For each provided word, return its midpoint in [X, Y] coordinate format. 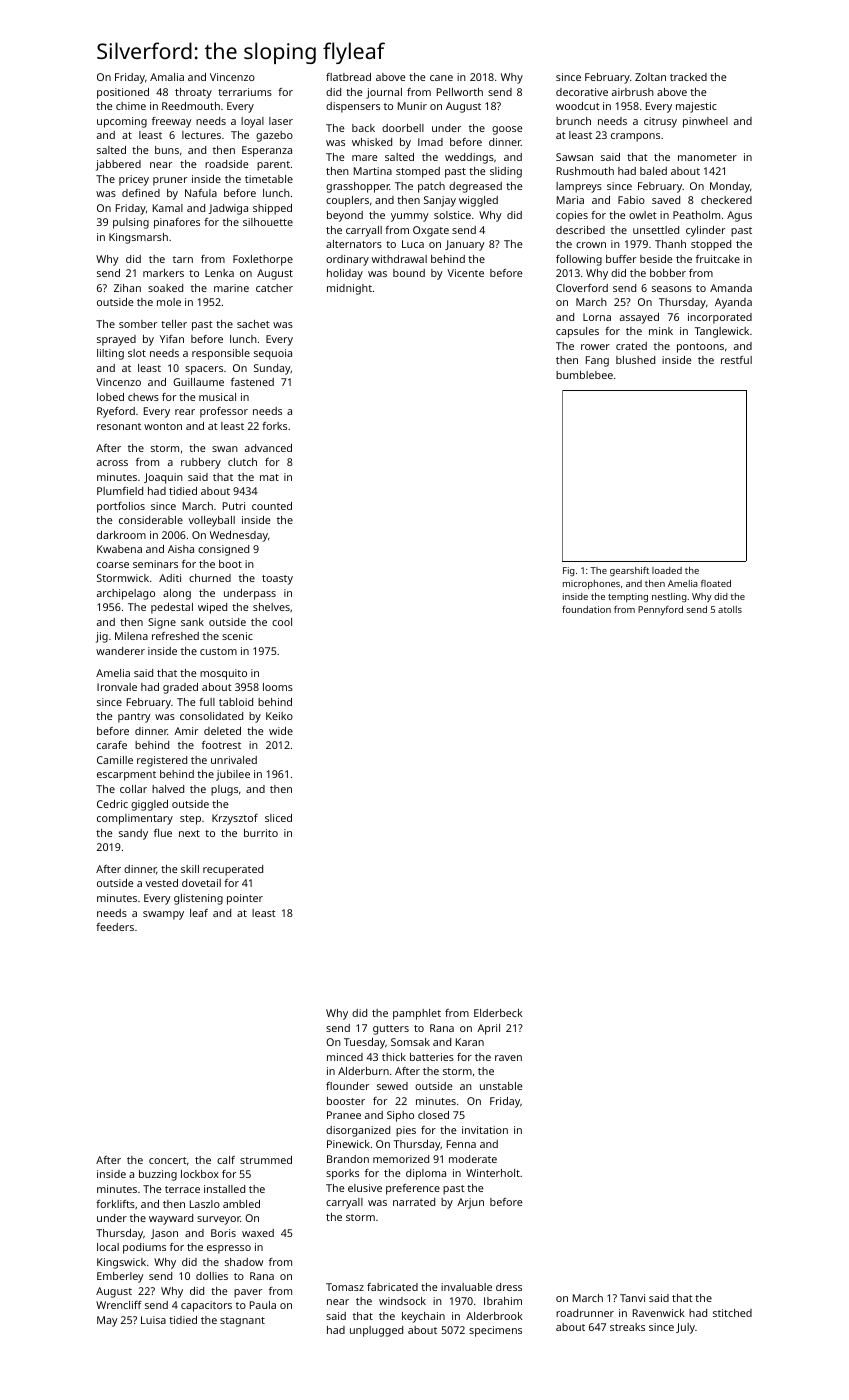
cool [282, 622]
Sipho [400, 1116]
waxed [258, 1233]
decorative [582, 92]
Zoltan [650, 77]
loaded [667, 570]
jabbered [118, 165]
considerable [151, 520]
